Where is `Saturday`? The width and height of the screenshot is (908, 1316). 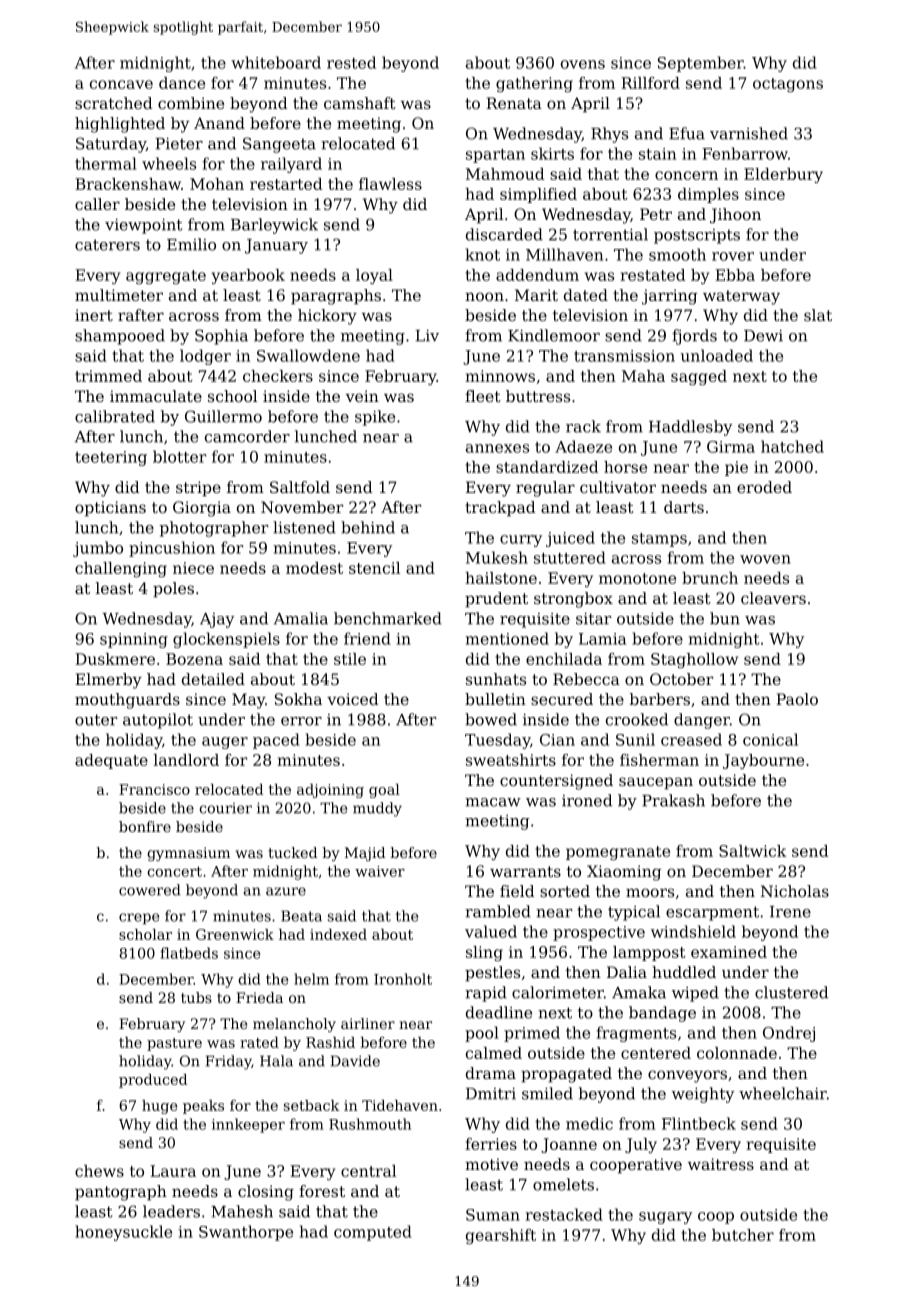 Saturday is located at coordinates (111, 145).
